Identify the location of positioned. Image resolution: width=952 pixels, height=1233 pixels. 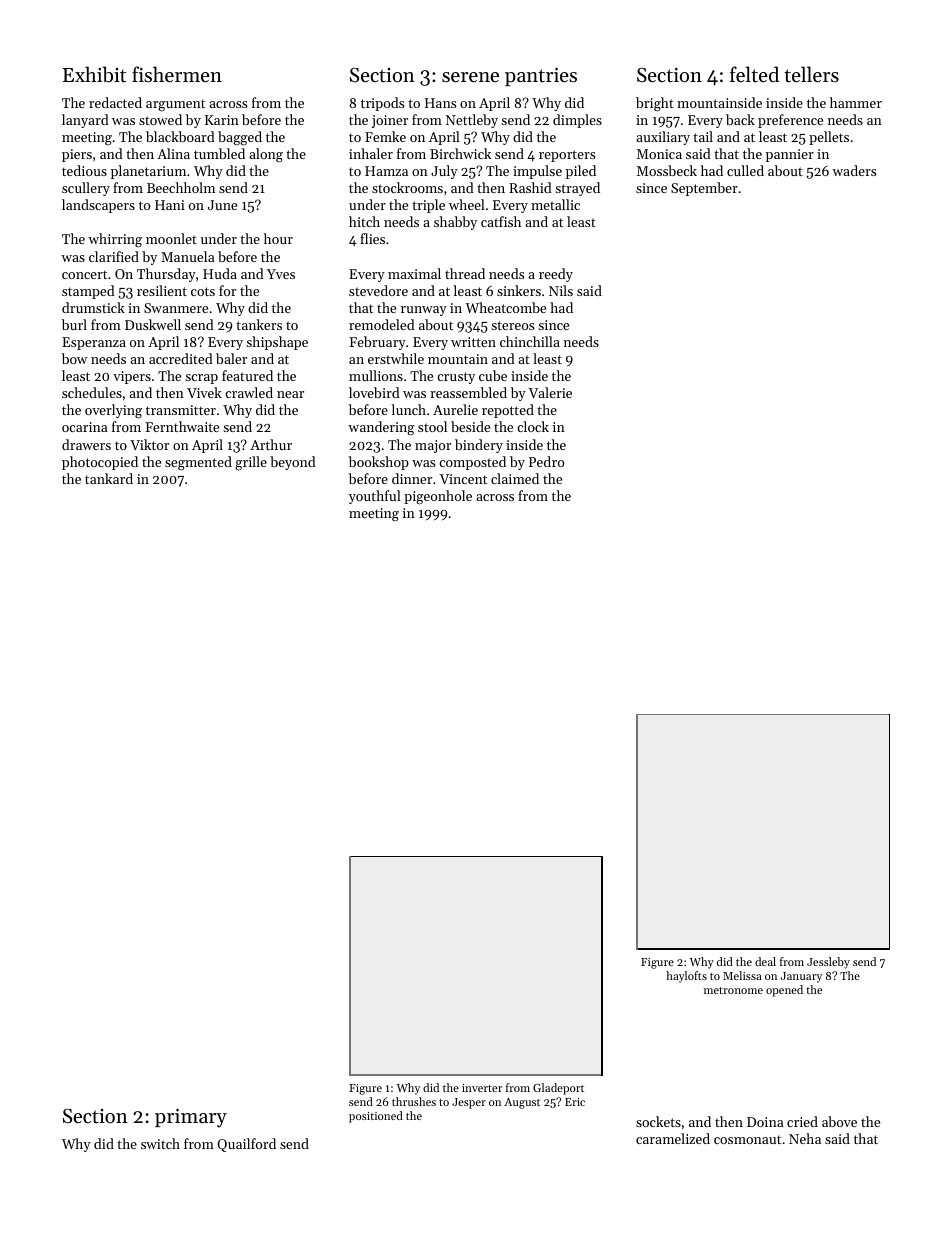
(376, 1117).
